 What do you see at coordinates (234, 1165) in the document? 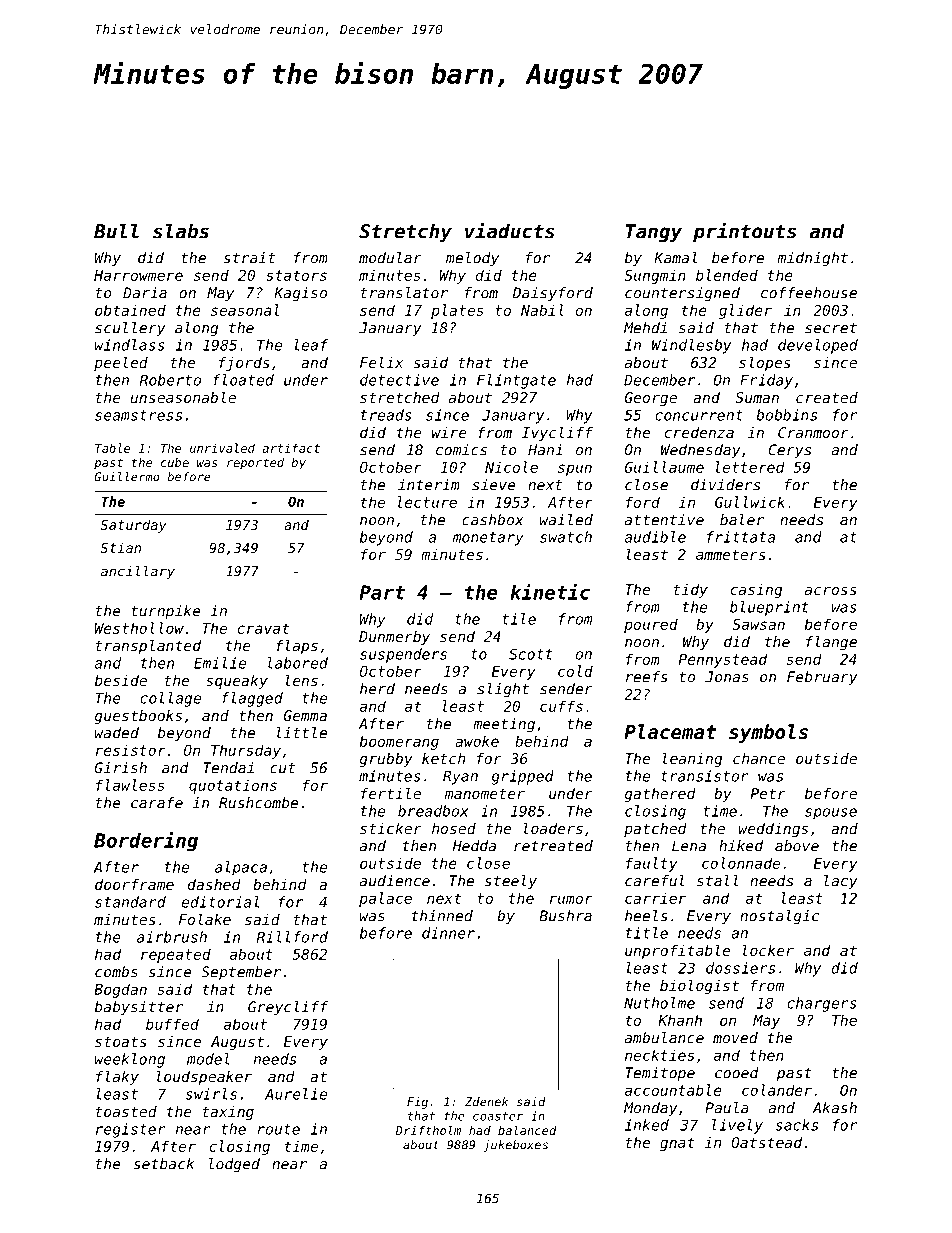
I see `lodged` at bounding box center [234, 1165].
